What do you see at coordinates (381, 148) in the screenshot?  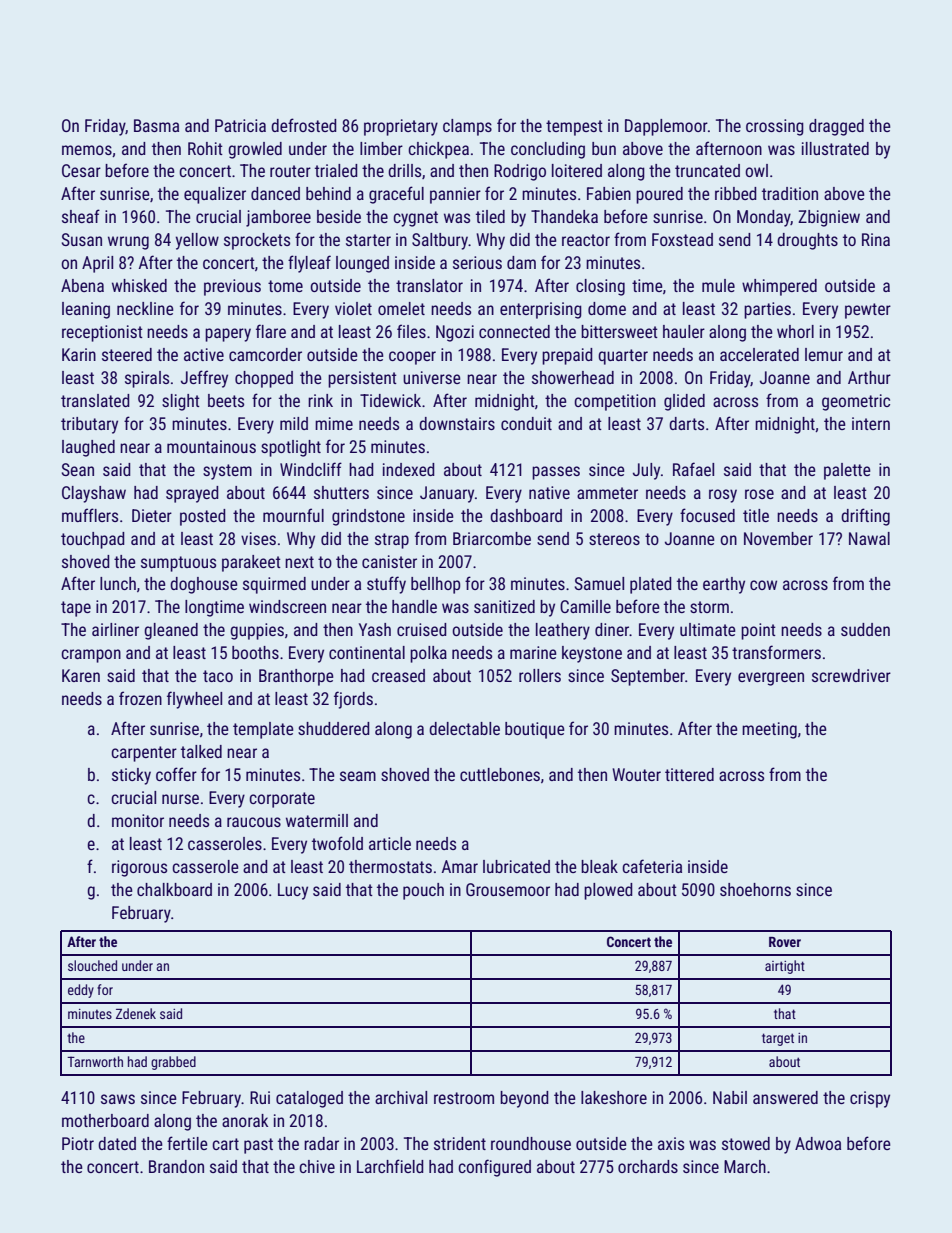 I see `limber` at bounding box center [381, 148].
